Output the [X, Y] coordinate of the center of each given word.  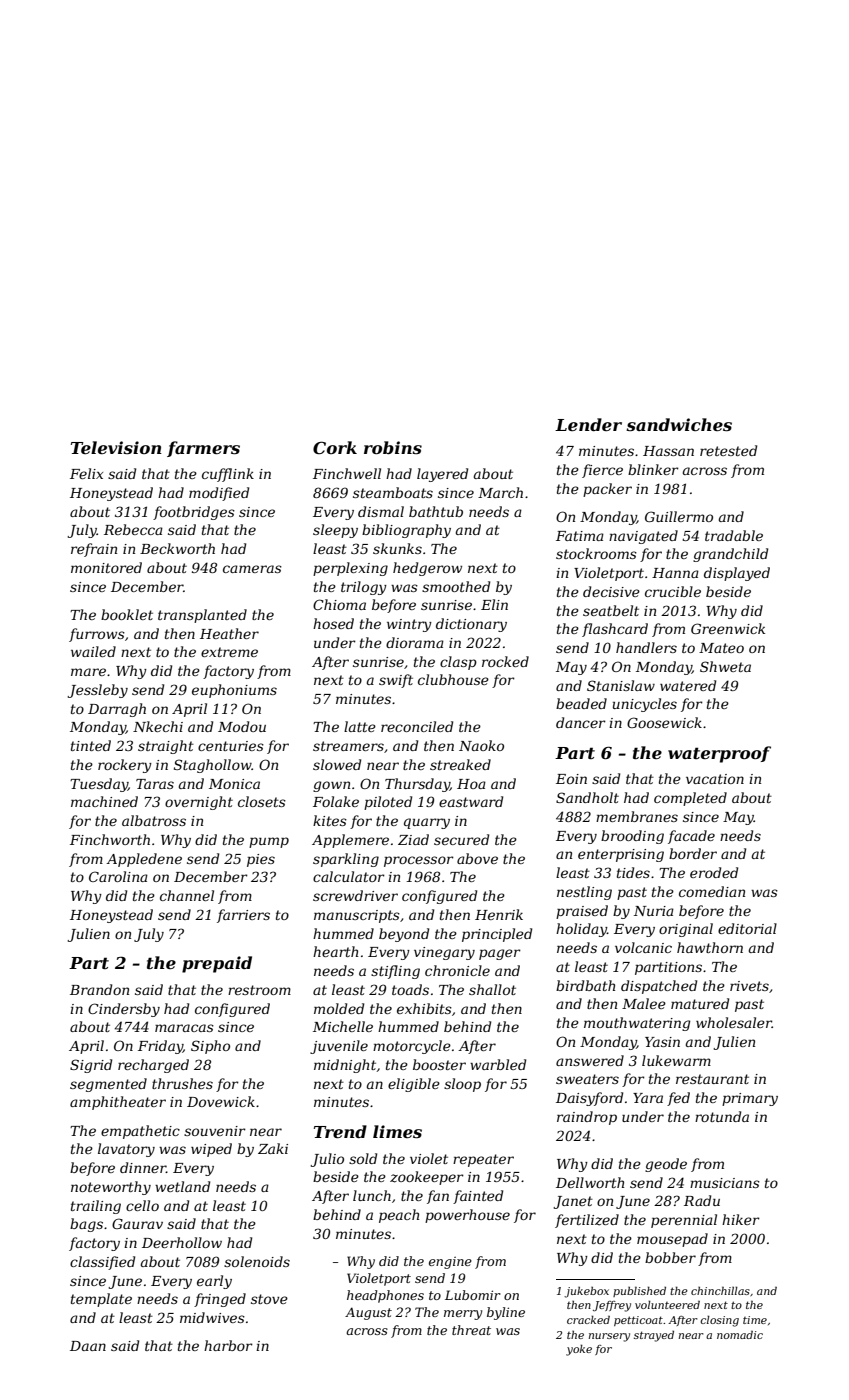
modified [219, 494]
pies [261, 860]
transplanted [202, 616]
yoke [579, 1350]
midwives [212, 1317]
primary [750, 1099]
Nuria [654, 911]
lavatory [126, 1150]
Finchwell [347, 473]
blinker [653, 469]
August [368, 1313]
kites [330, 820]
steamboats [393, 492]
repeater [483, 1160]
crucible [673, 591]
